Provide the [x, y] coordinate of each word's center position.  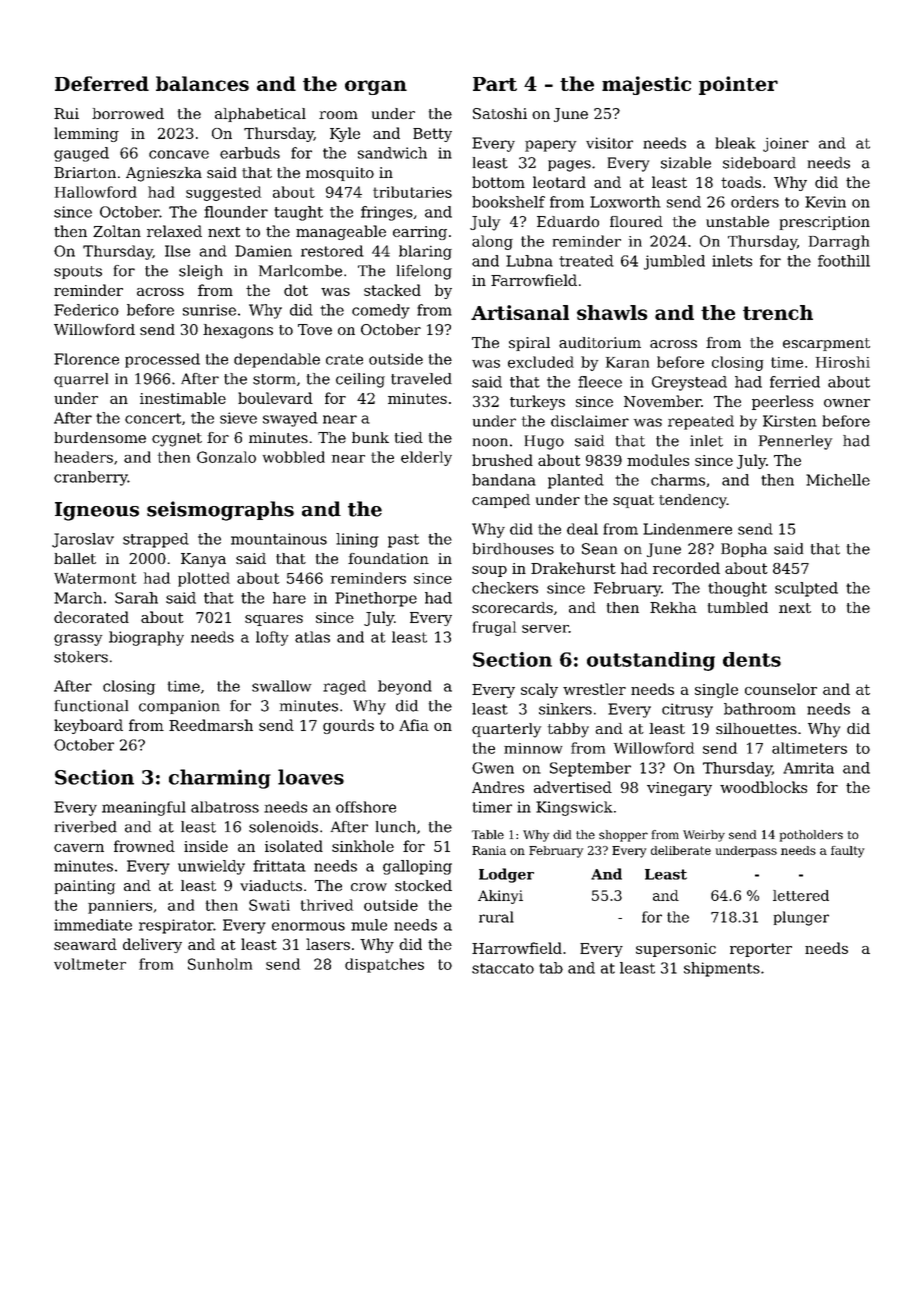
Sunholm [220, 964]
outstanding [651, 661]
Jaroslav [83, 540]
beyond [405, 687]
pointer [738, 85]
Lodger [506, 875]
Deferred [102, 83]
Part [495, 84]
